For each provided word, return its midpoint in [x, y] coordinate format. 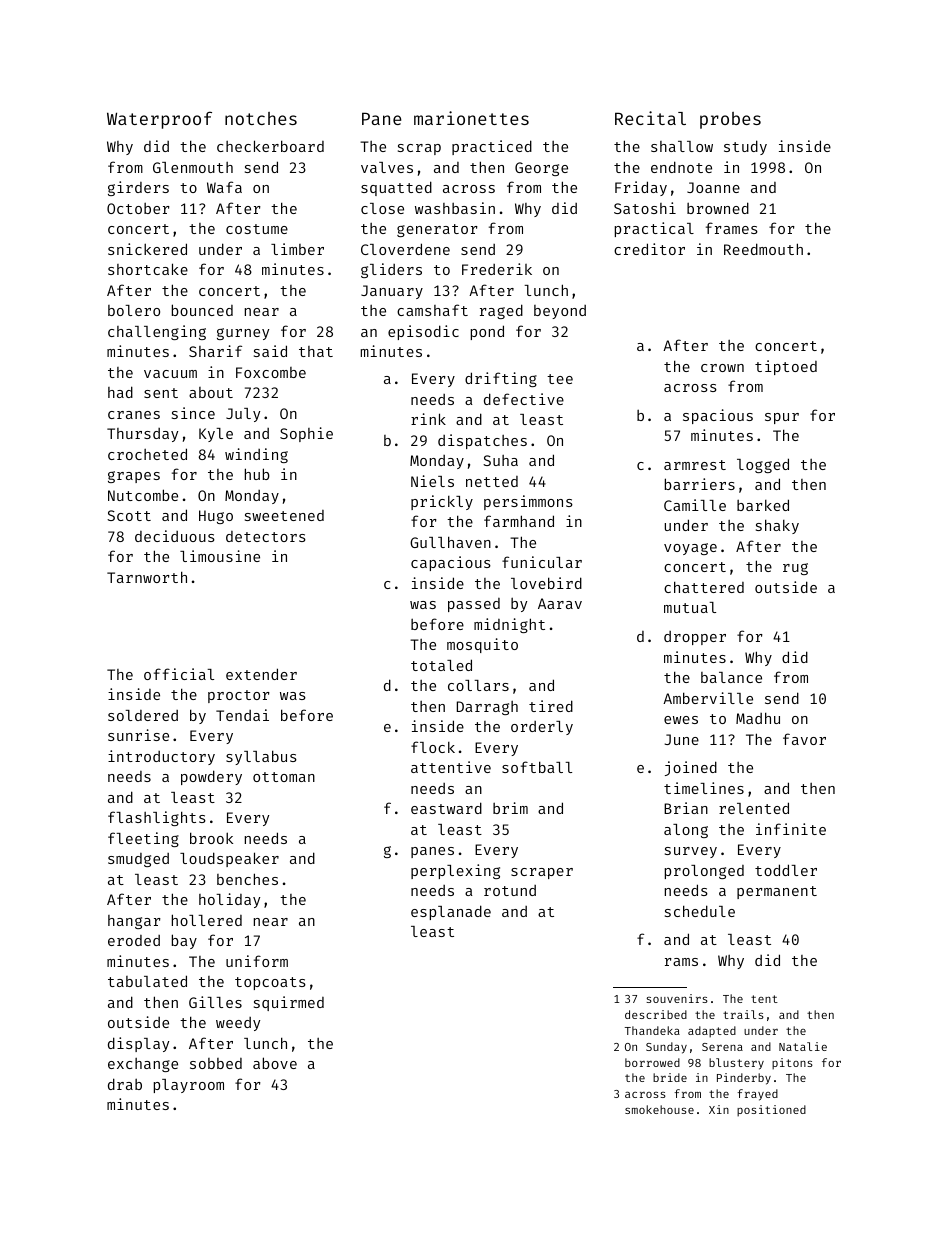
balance [731, 677]
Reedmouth [763, 249]
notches [261, 118]
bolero [134, 310]
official [179, 674]
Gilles [215, 1002]
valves [387, 167]
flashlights [157, 818]
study [745, 147]
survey [691, 852]
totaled [441, 665]
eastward [446, 808]
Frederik [497, 269]
